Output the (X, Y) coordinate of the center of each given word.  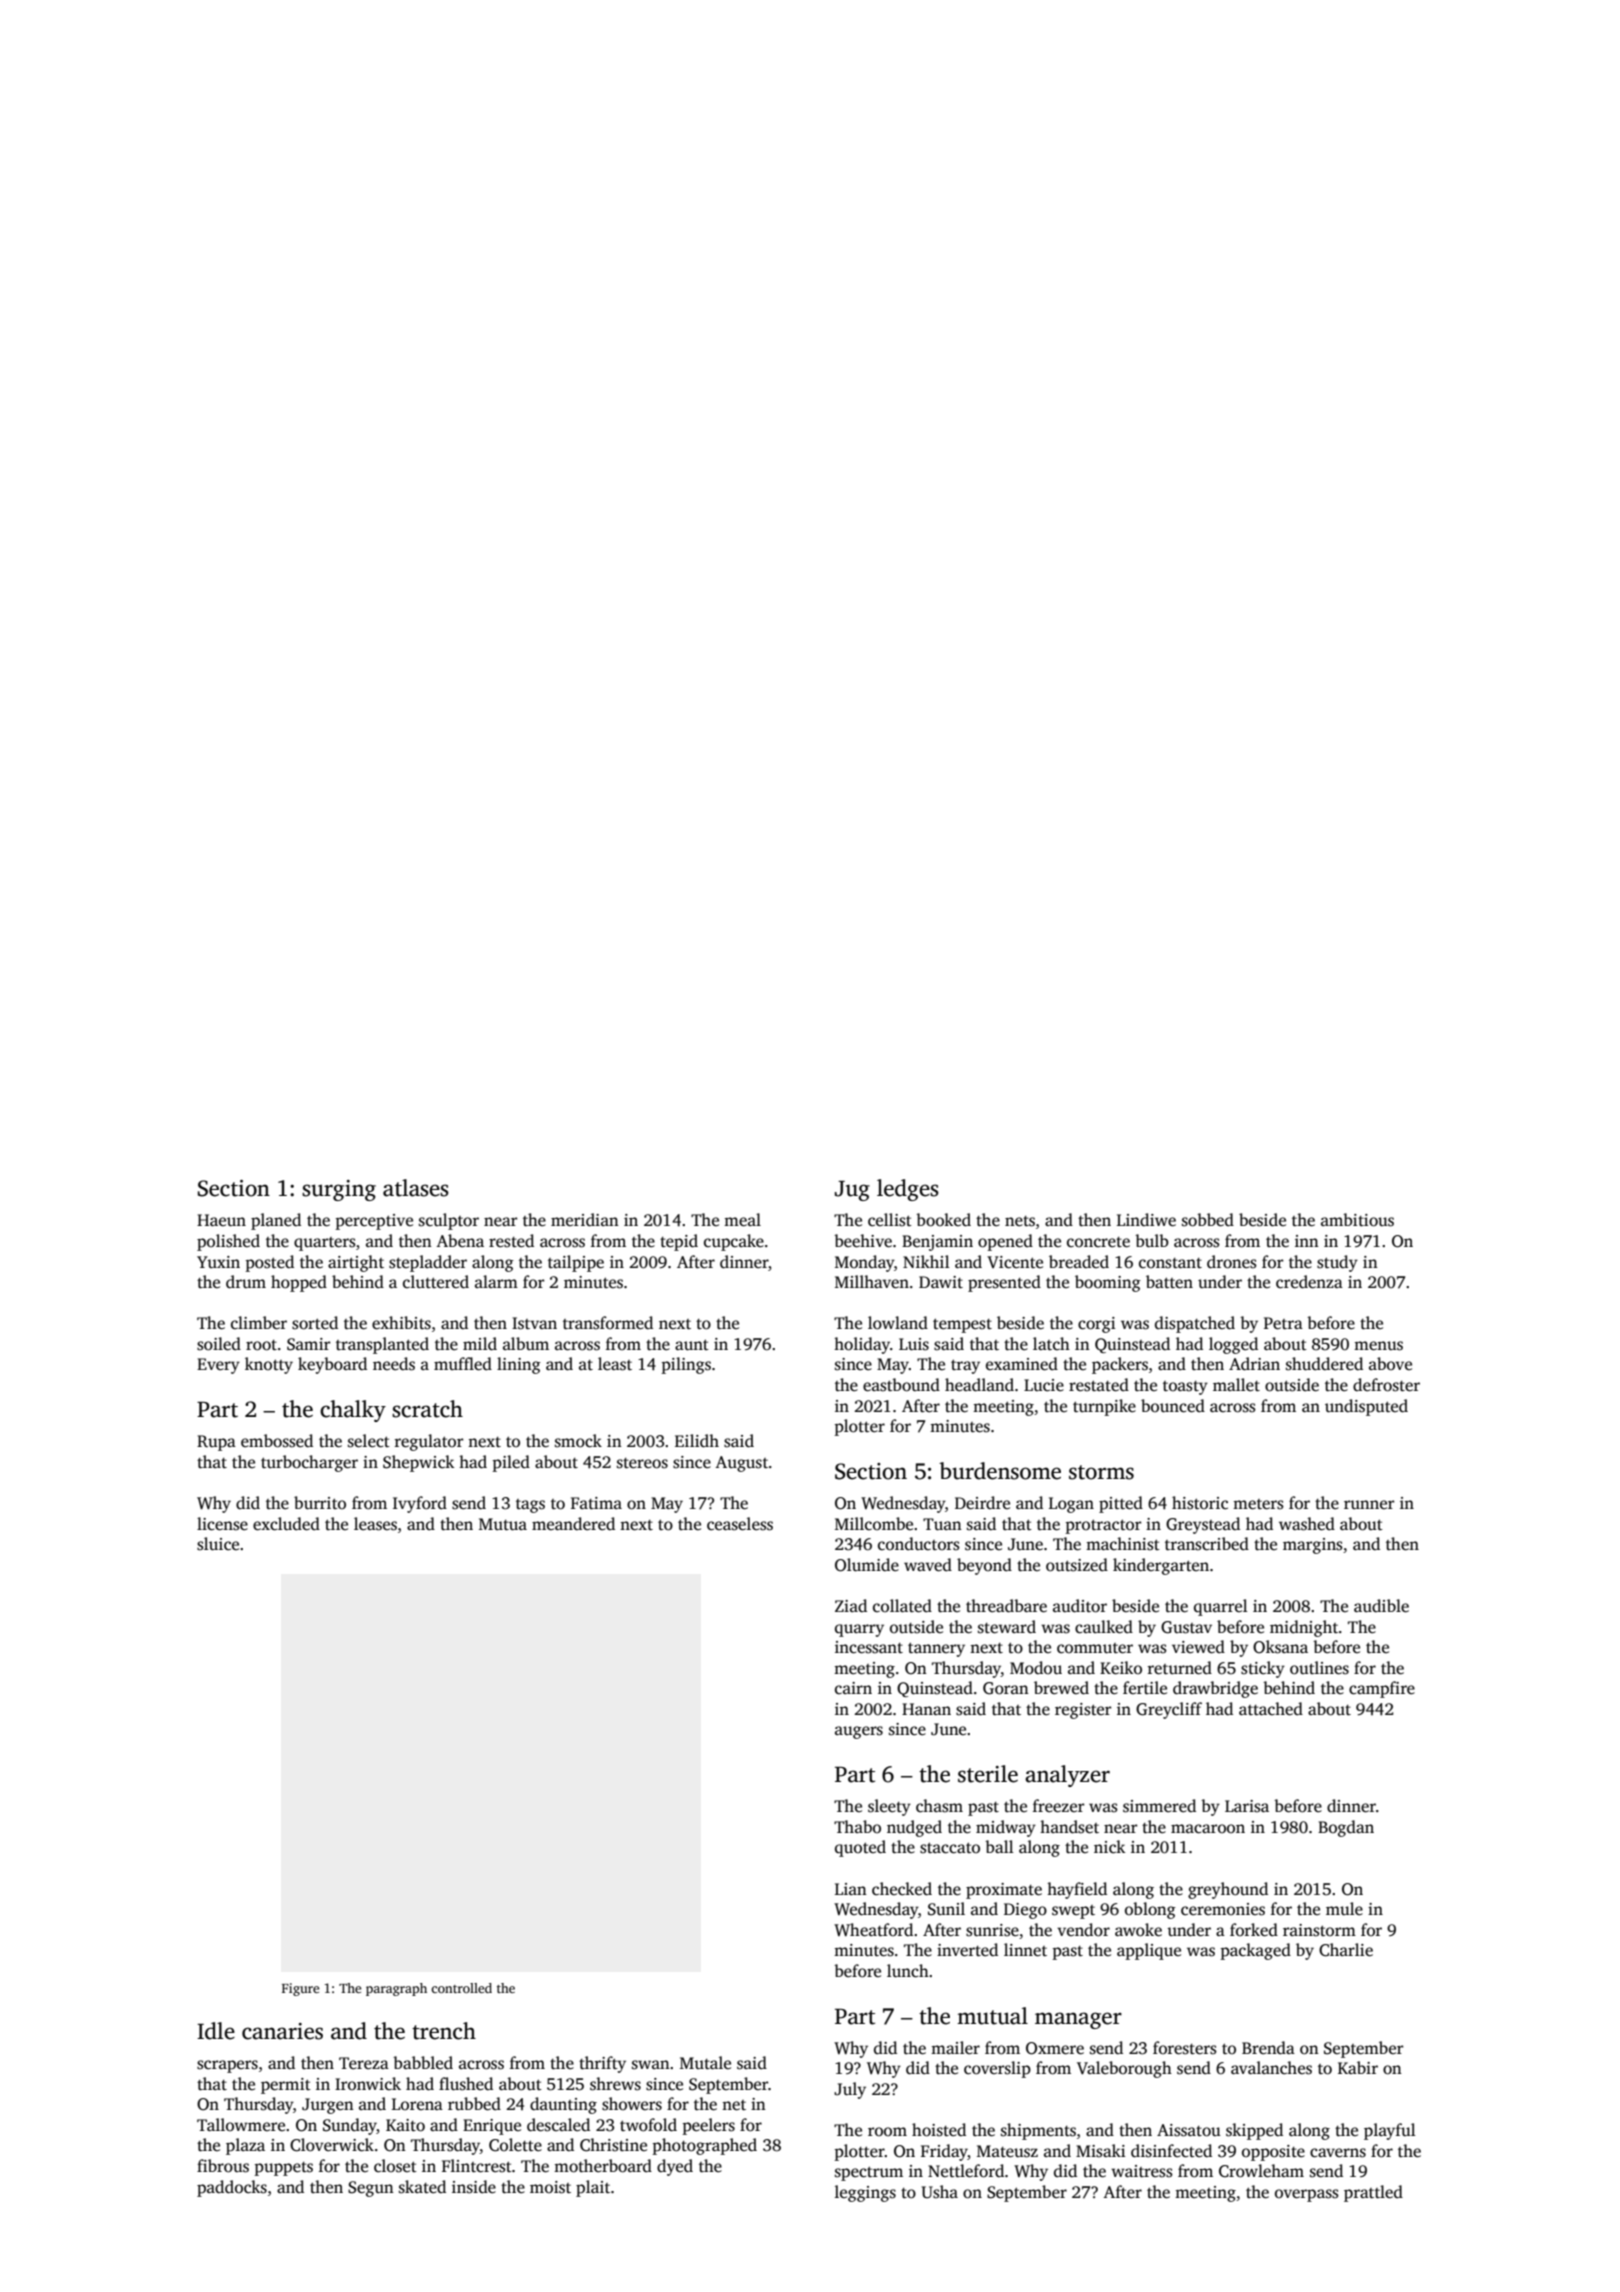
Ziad (851, 1605)
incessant (869, 1647)
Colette (515, 2145)
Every (218, 1366)
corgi (1096, 1325)
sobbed (1208, 1220)
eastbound (901, 1385)
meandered (573, 1524)
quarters (325, 1244)
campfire (1382, 1689)
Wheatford (873, 1930)
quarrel (1221, 1607)
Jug (852, 1191)
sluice (218, 1544)
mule (1344, 1909)
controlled (461, 1988)
